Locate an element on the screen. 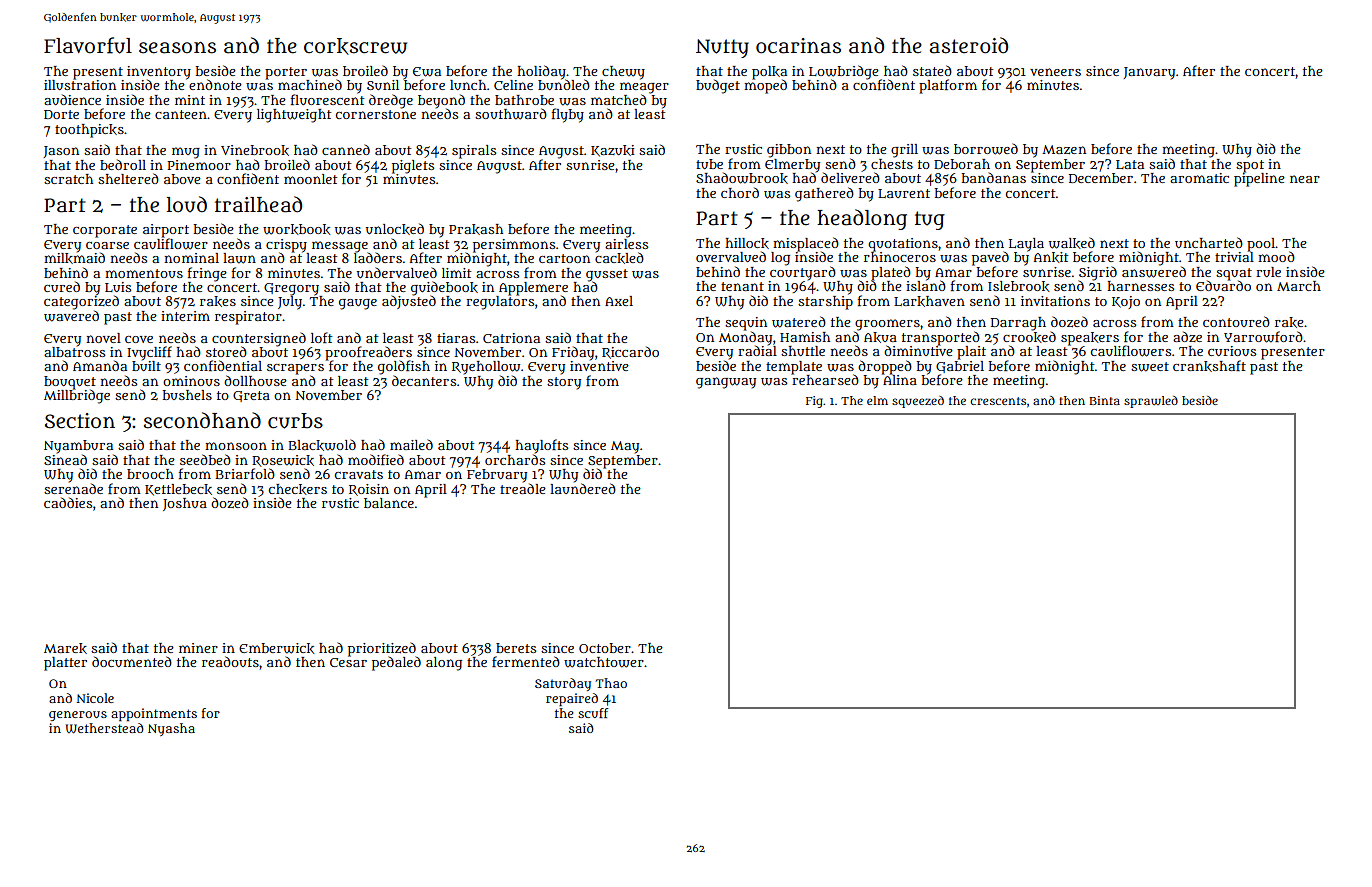 This screenshot has height=887, width=1372. crescents is located at coordinates (998, 401).
